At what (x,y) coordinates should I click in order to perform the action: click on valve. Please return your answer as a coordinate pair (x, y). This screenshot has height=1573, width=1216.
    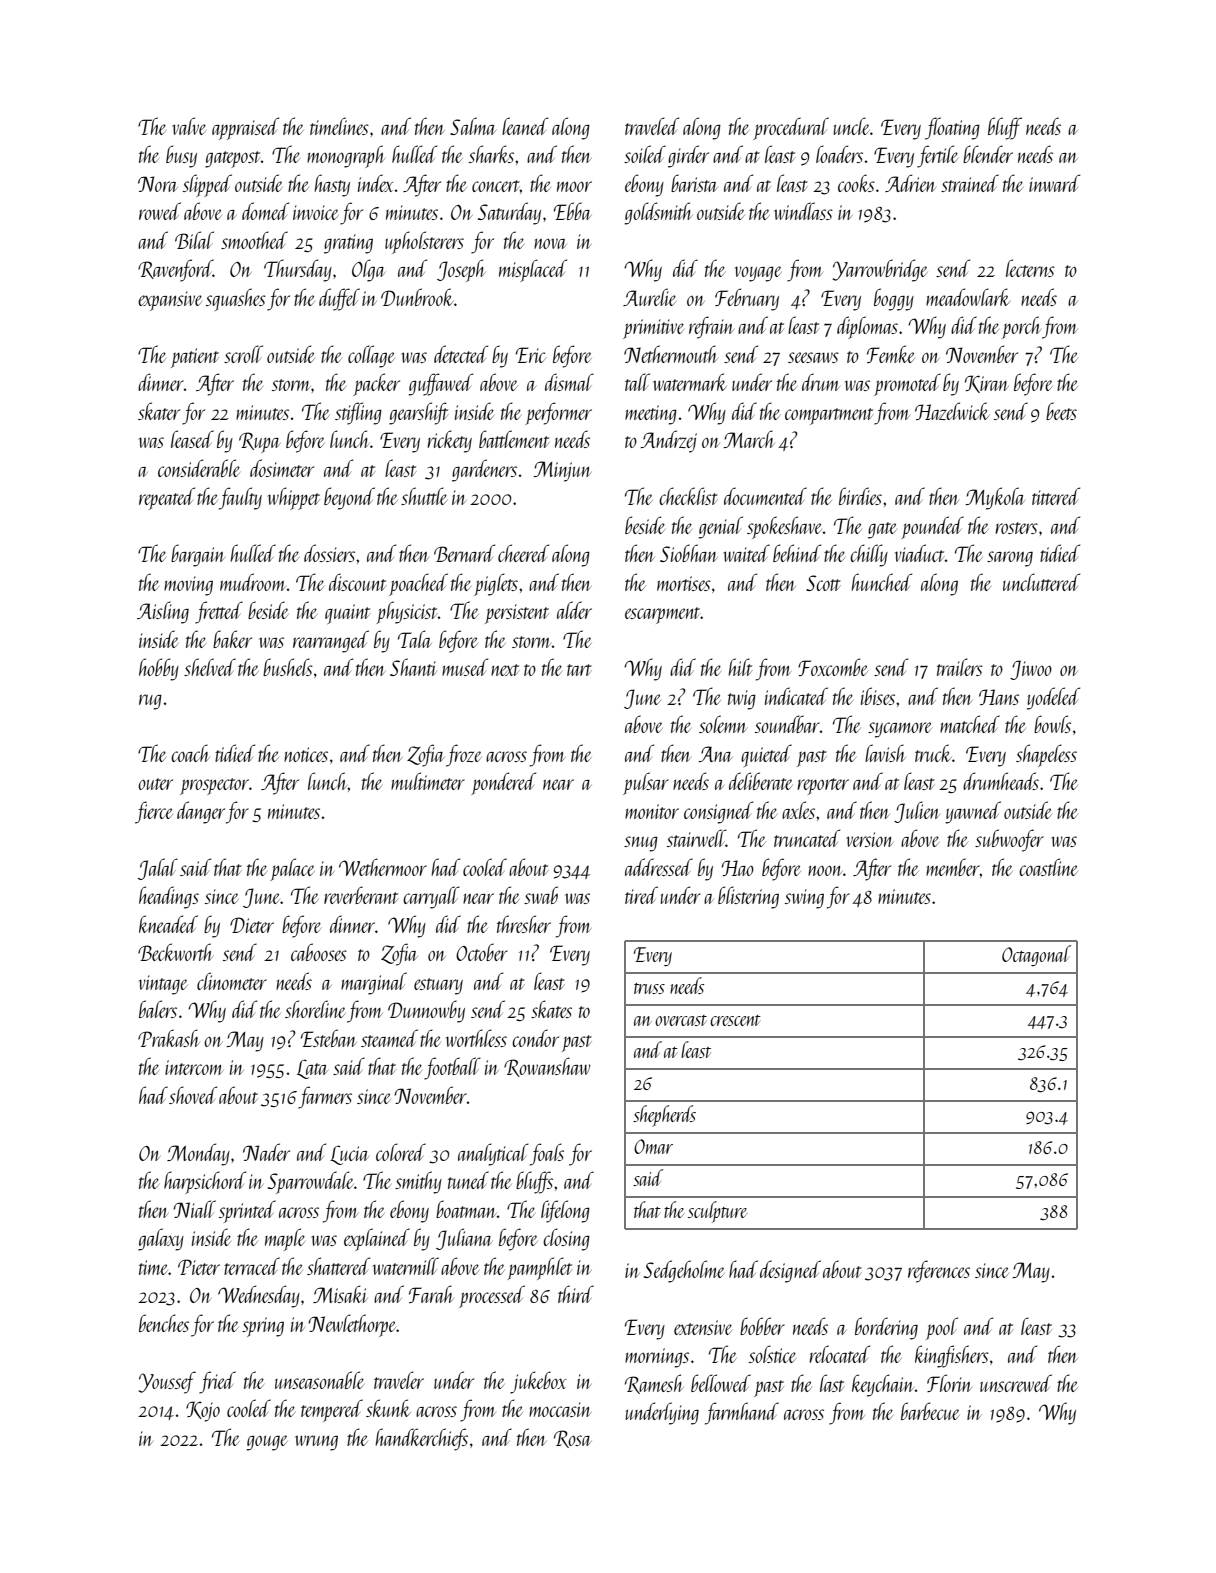
    Looking at the image, I should click on (189, 126).
